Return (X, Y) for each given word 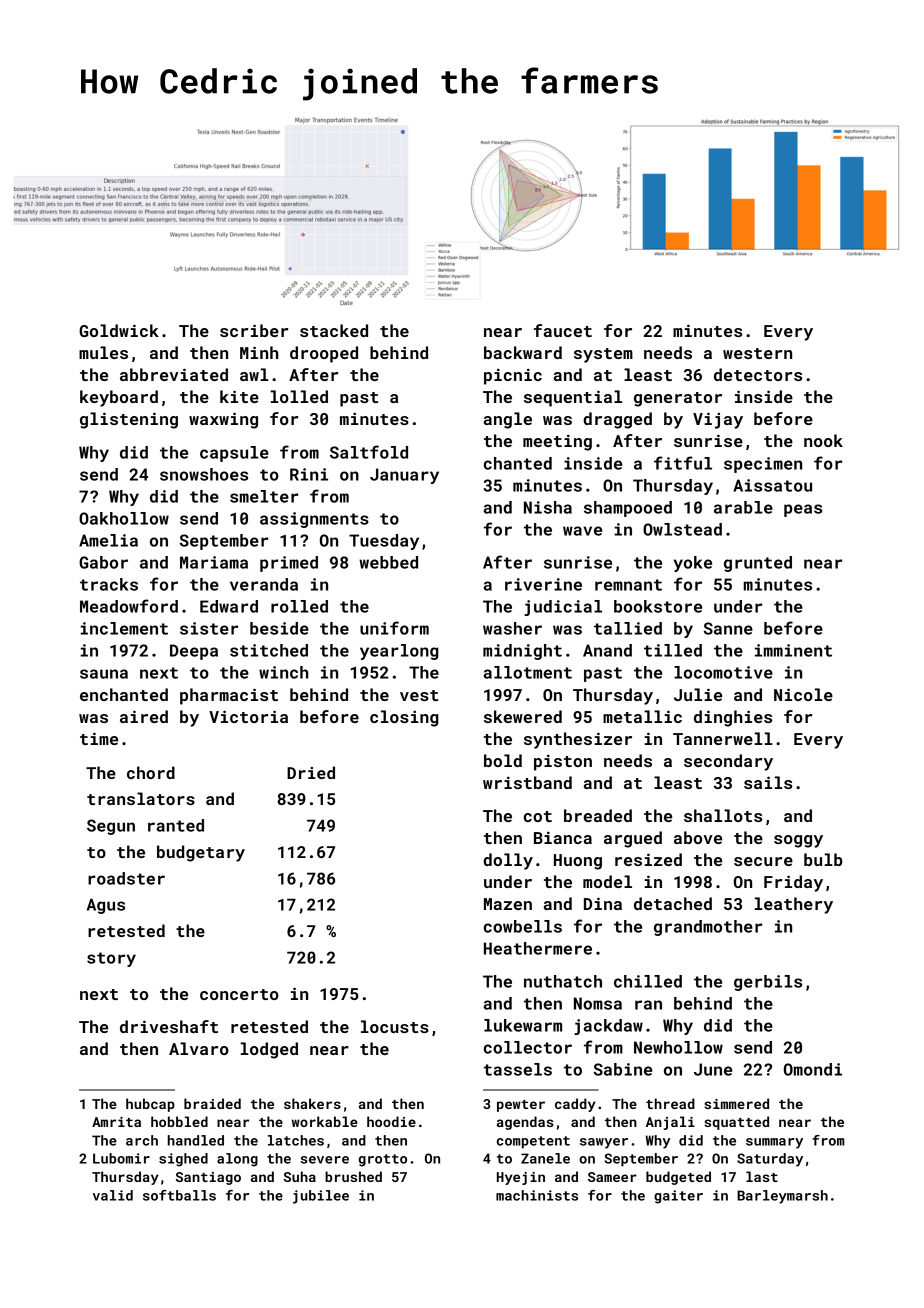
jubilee (321, 1197)
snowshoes (204, 474)
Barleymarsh (782, 1197)
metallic (642, 716)
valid (113, 1195)
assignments (314, 520)
